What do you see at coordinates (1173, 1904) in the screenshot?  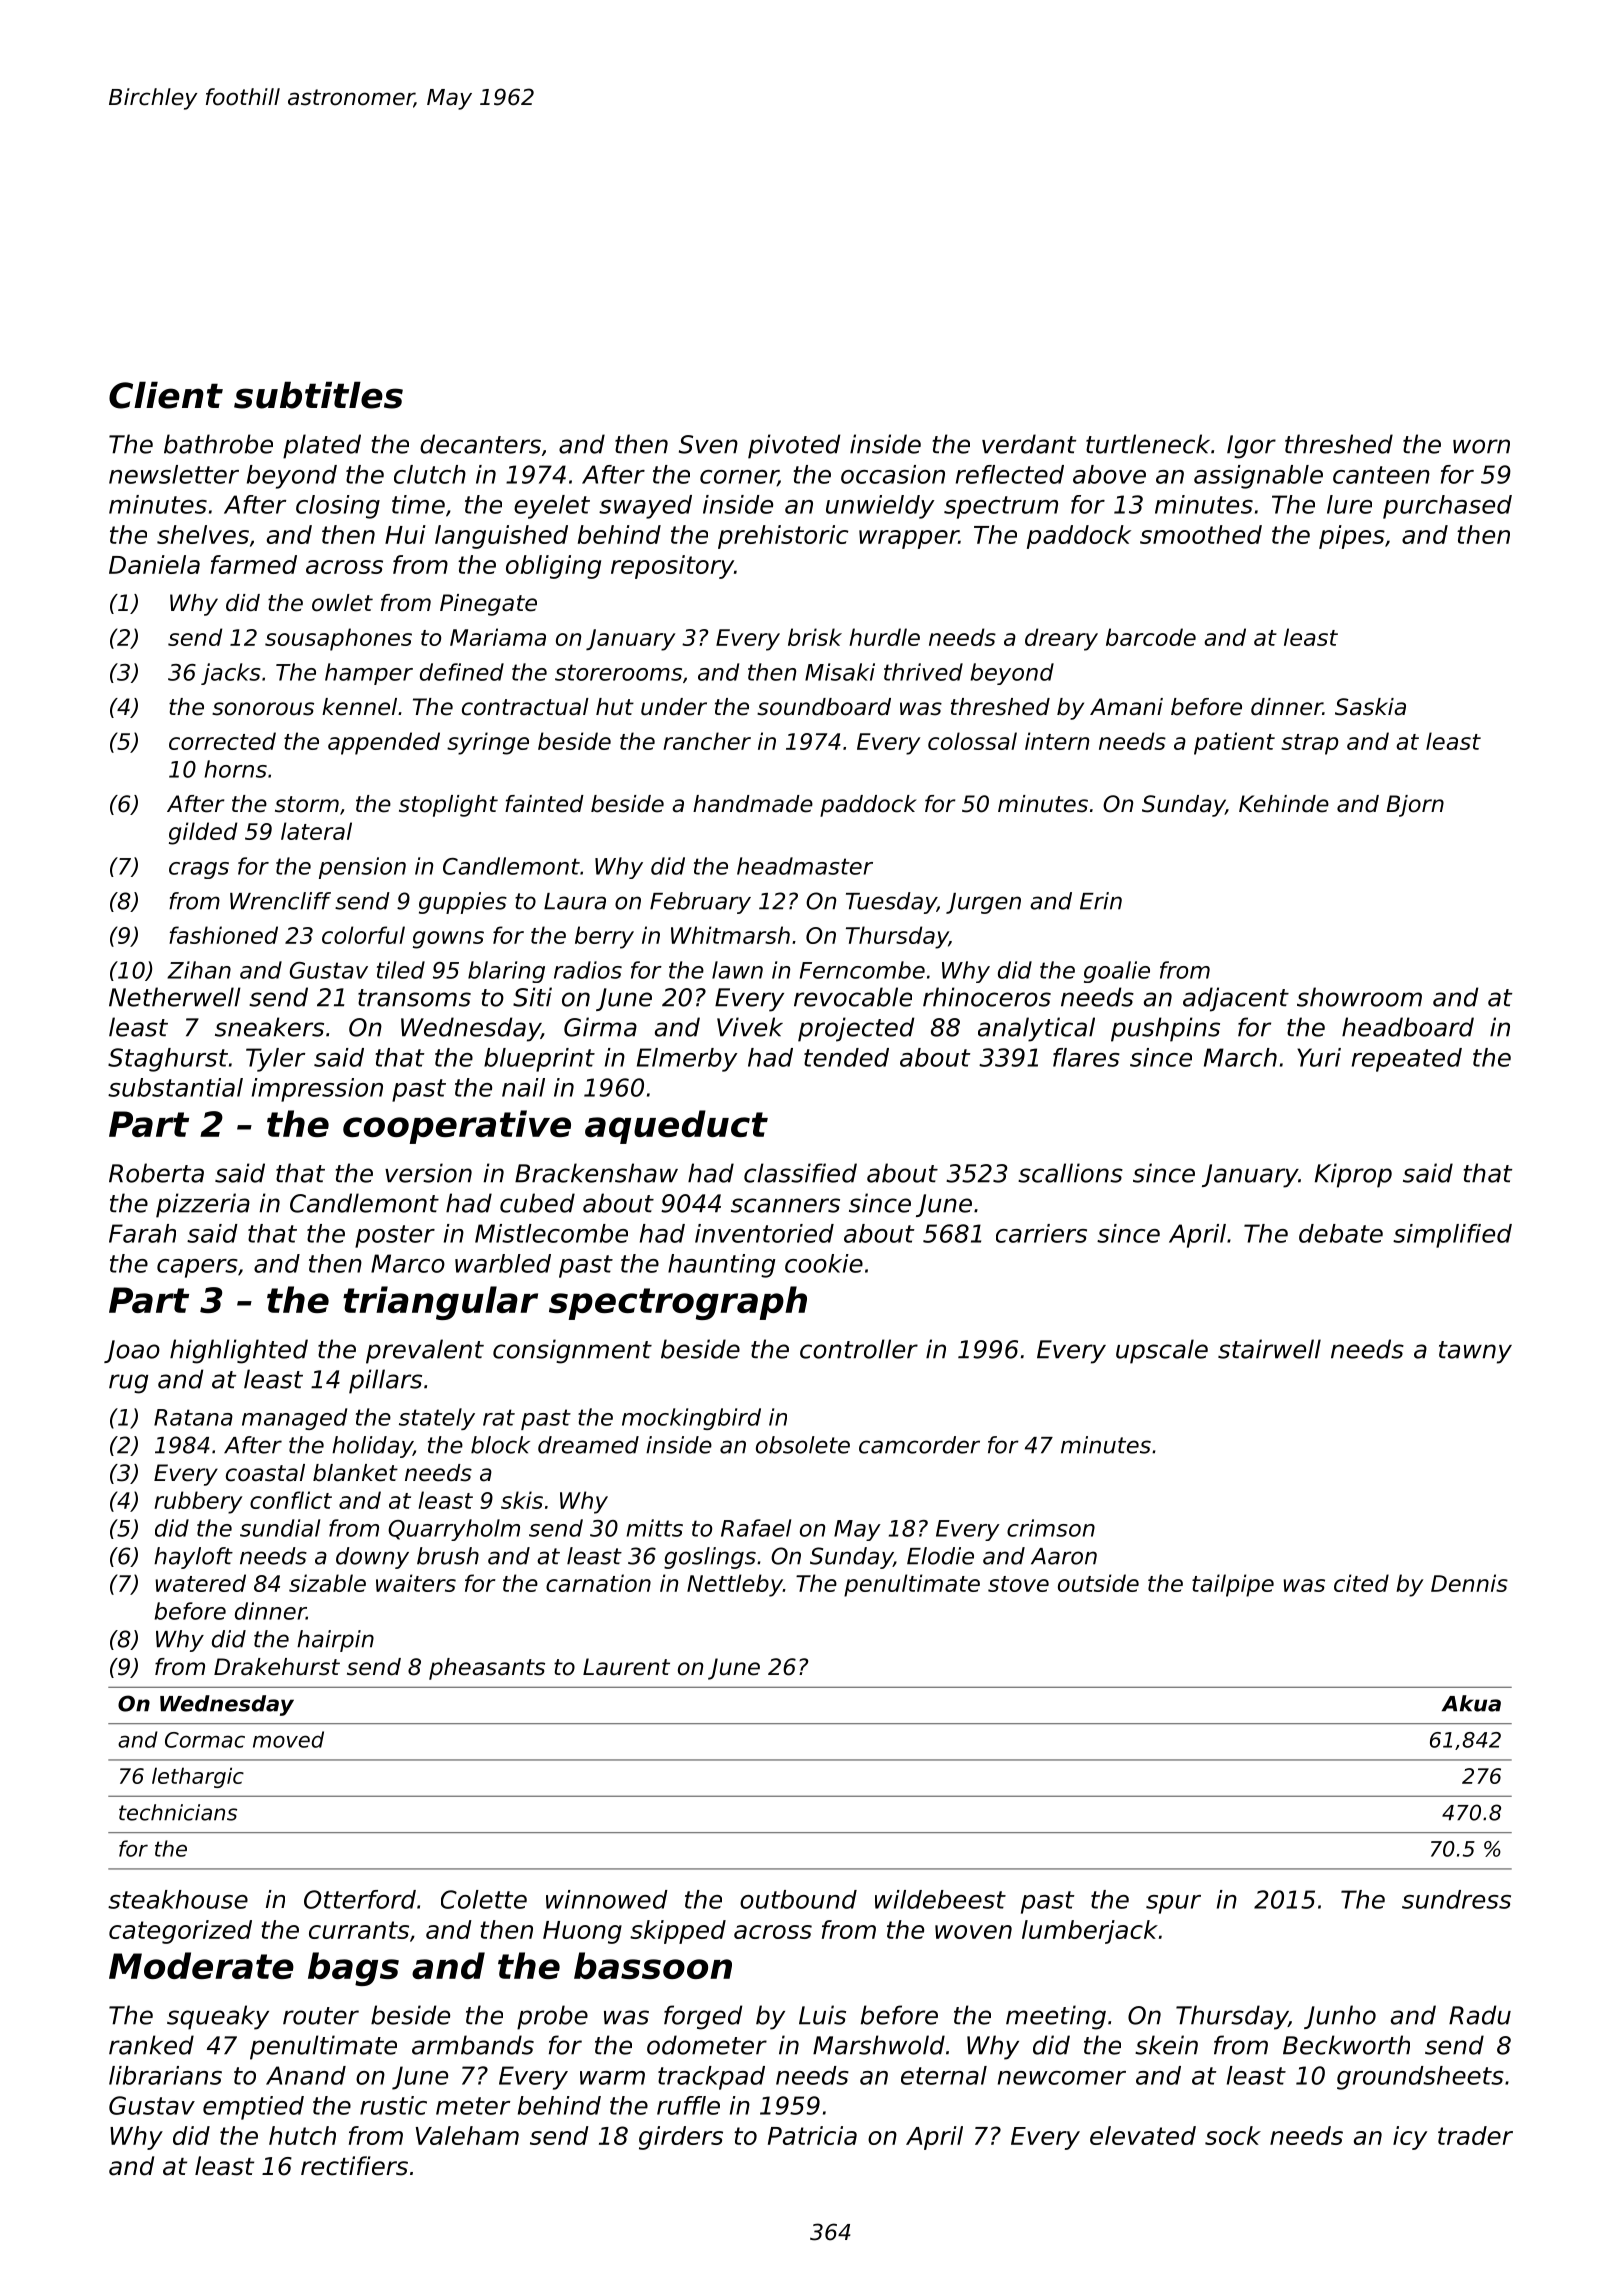 I see `spur` at bounding box center [1173, 1904].
